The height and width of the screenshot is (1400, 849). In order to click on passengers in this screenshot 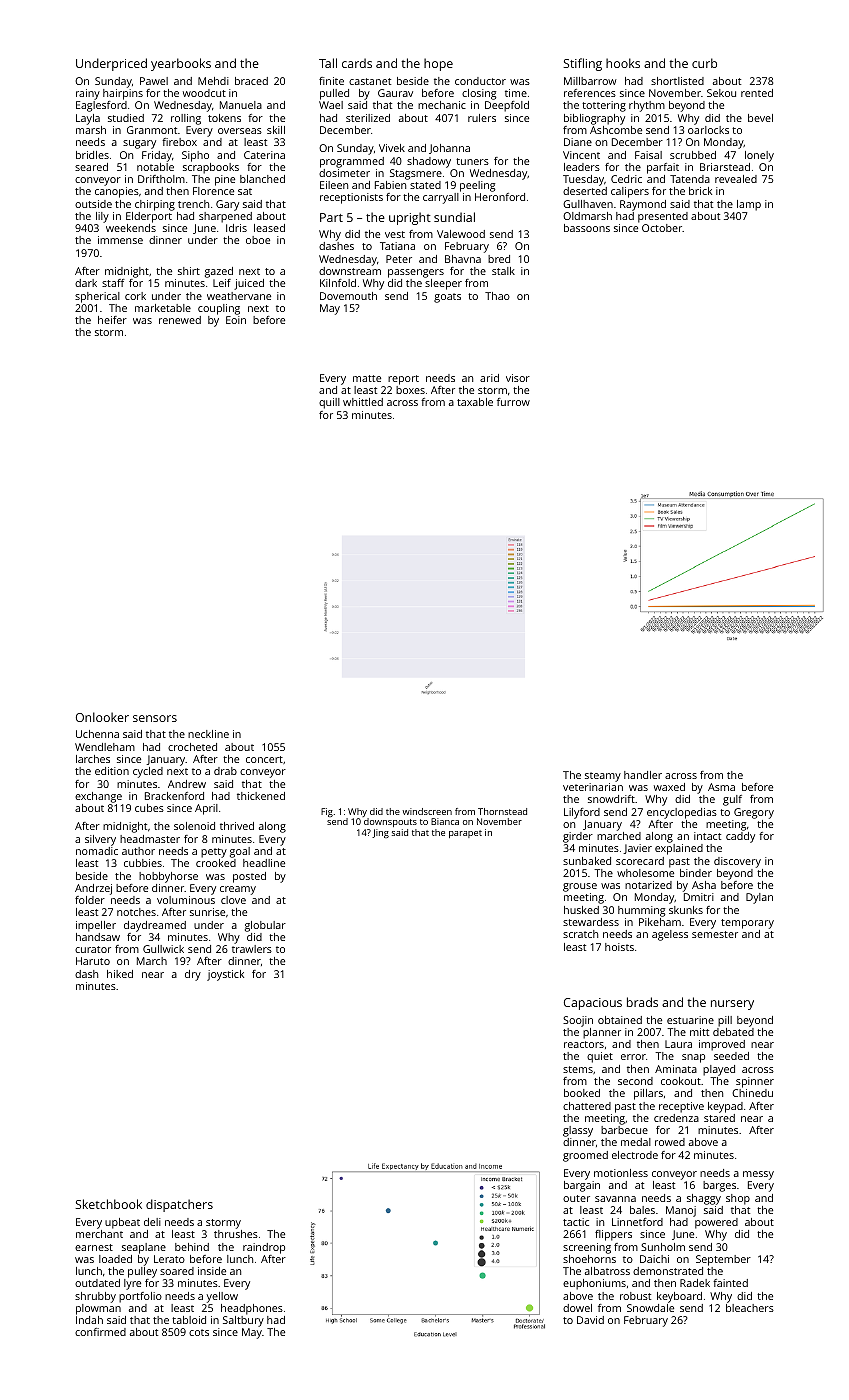, I will do `click(416, 273)`.
